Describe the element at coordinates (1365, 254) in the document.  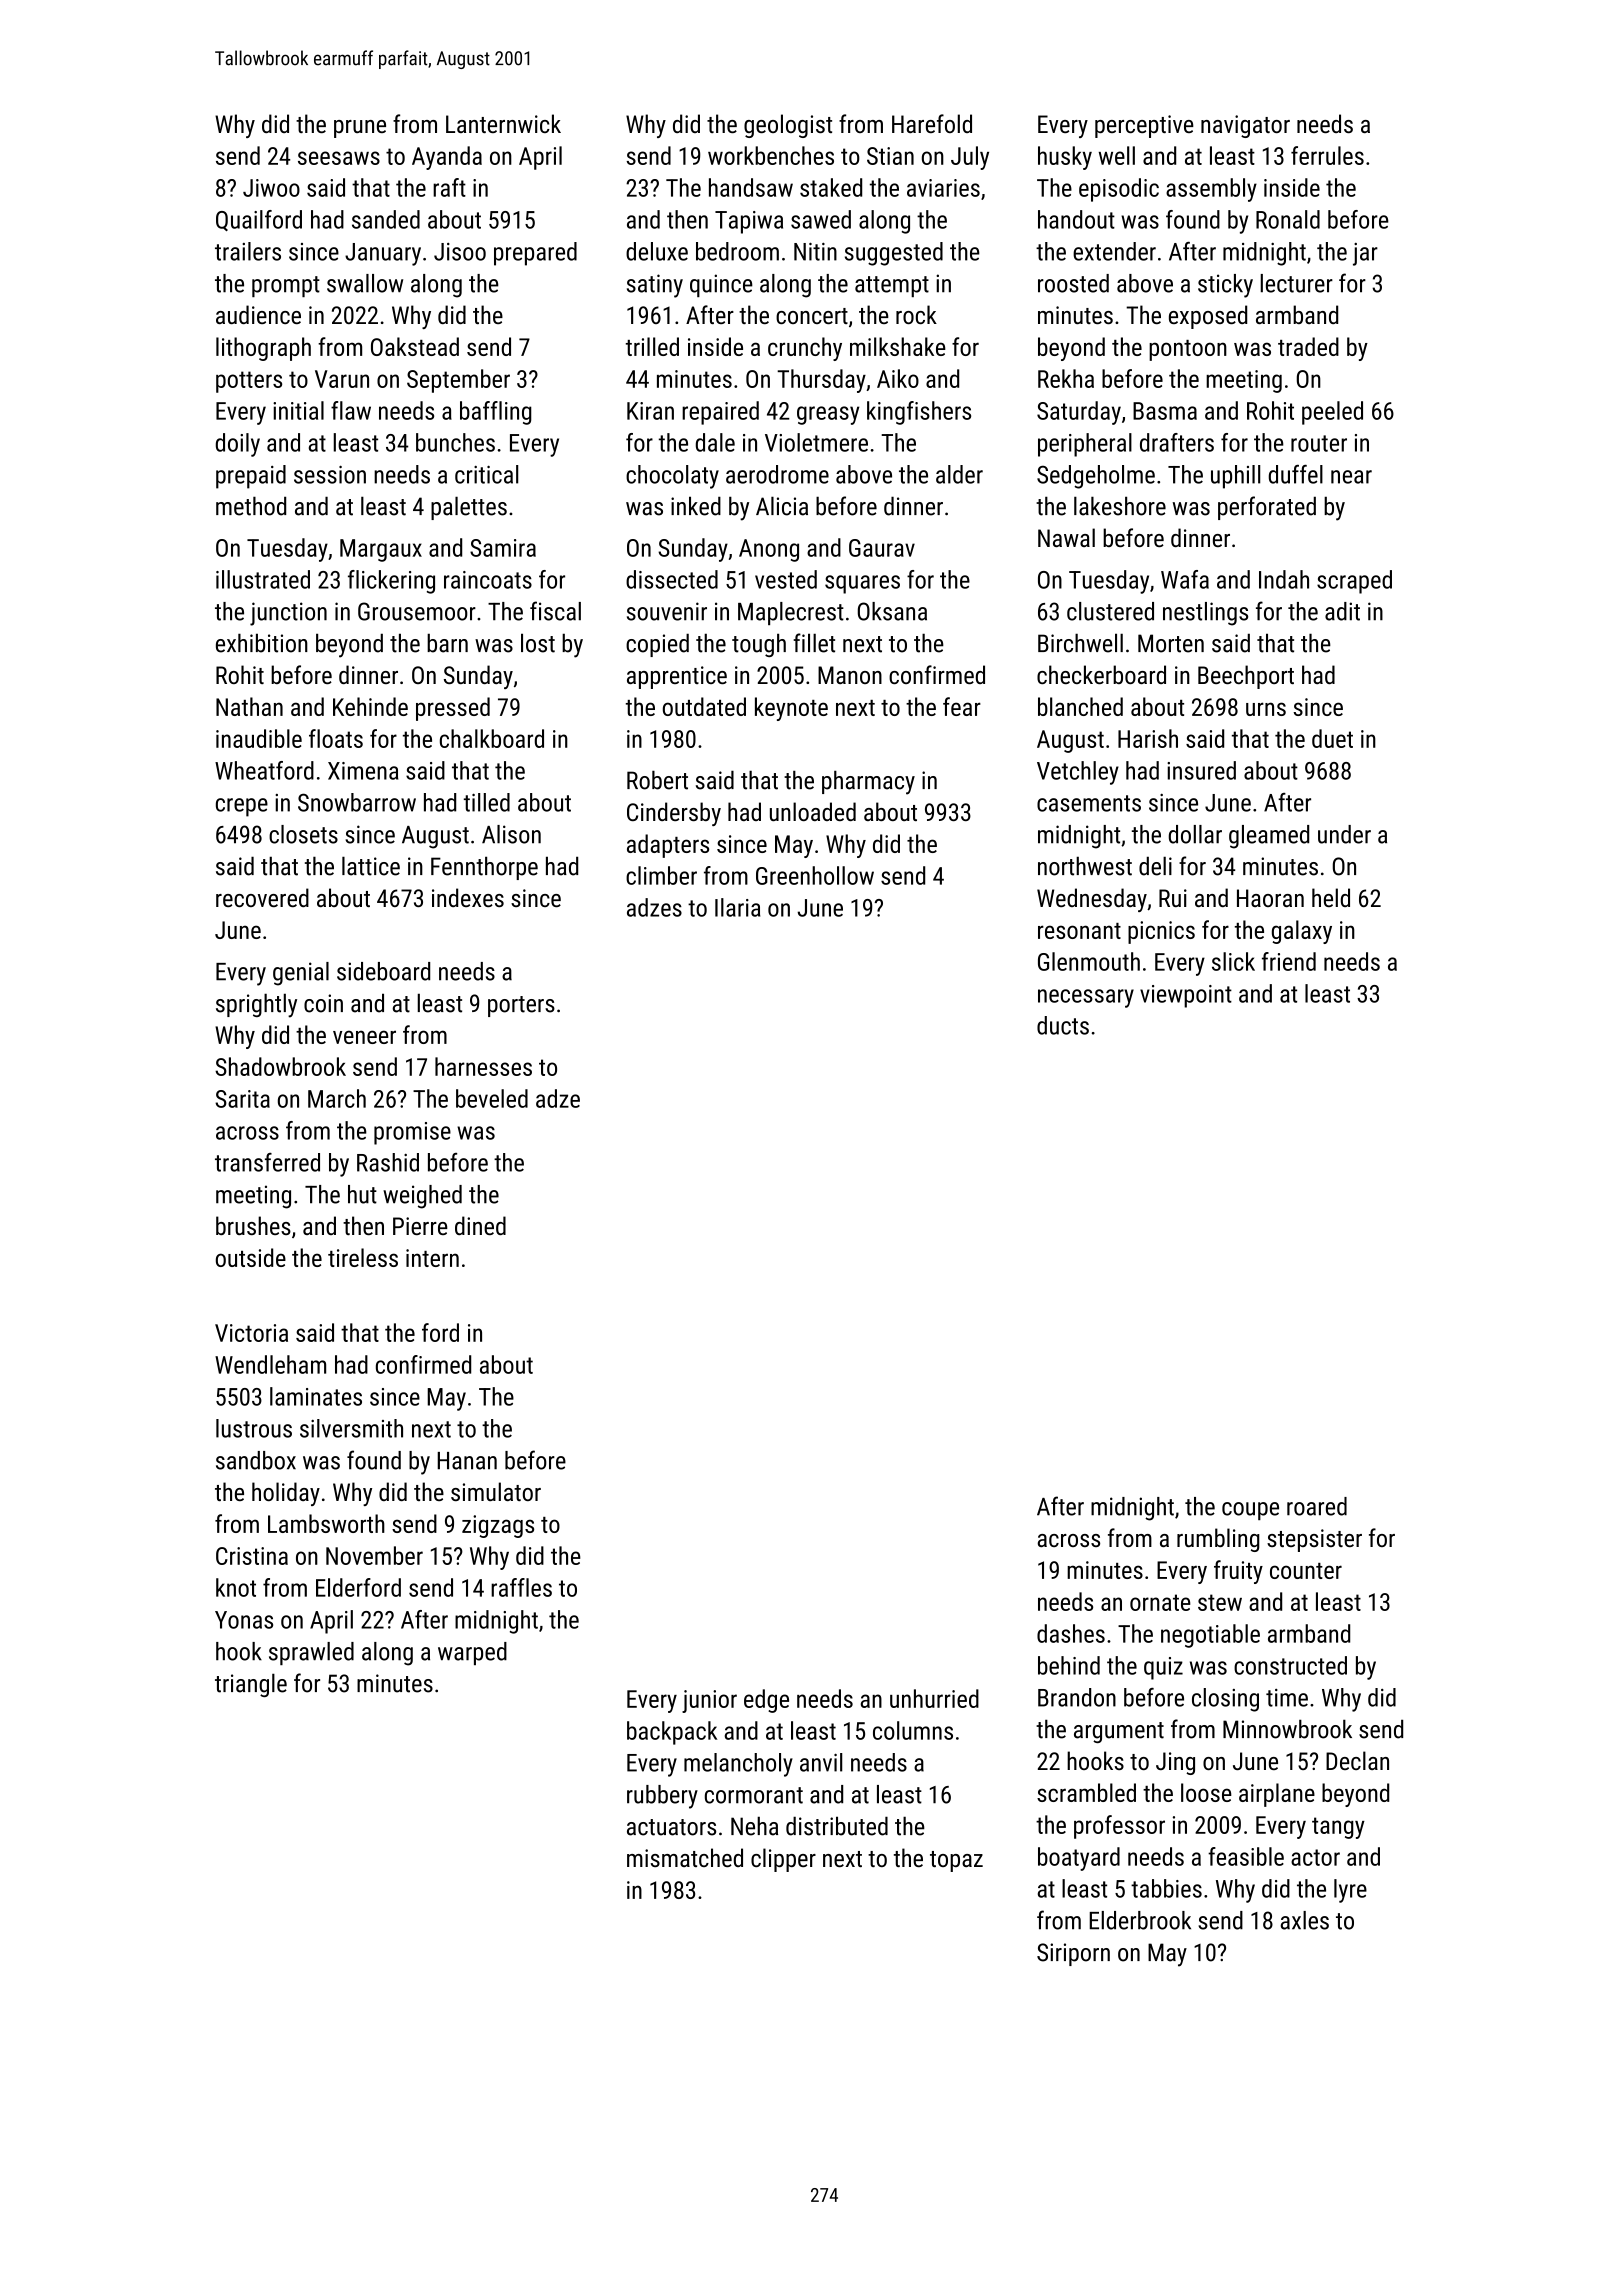
I see `jar` at that location.
